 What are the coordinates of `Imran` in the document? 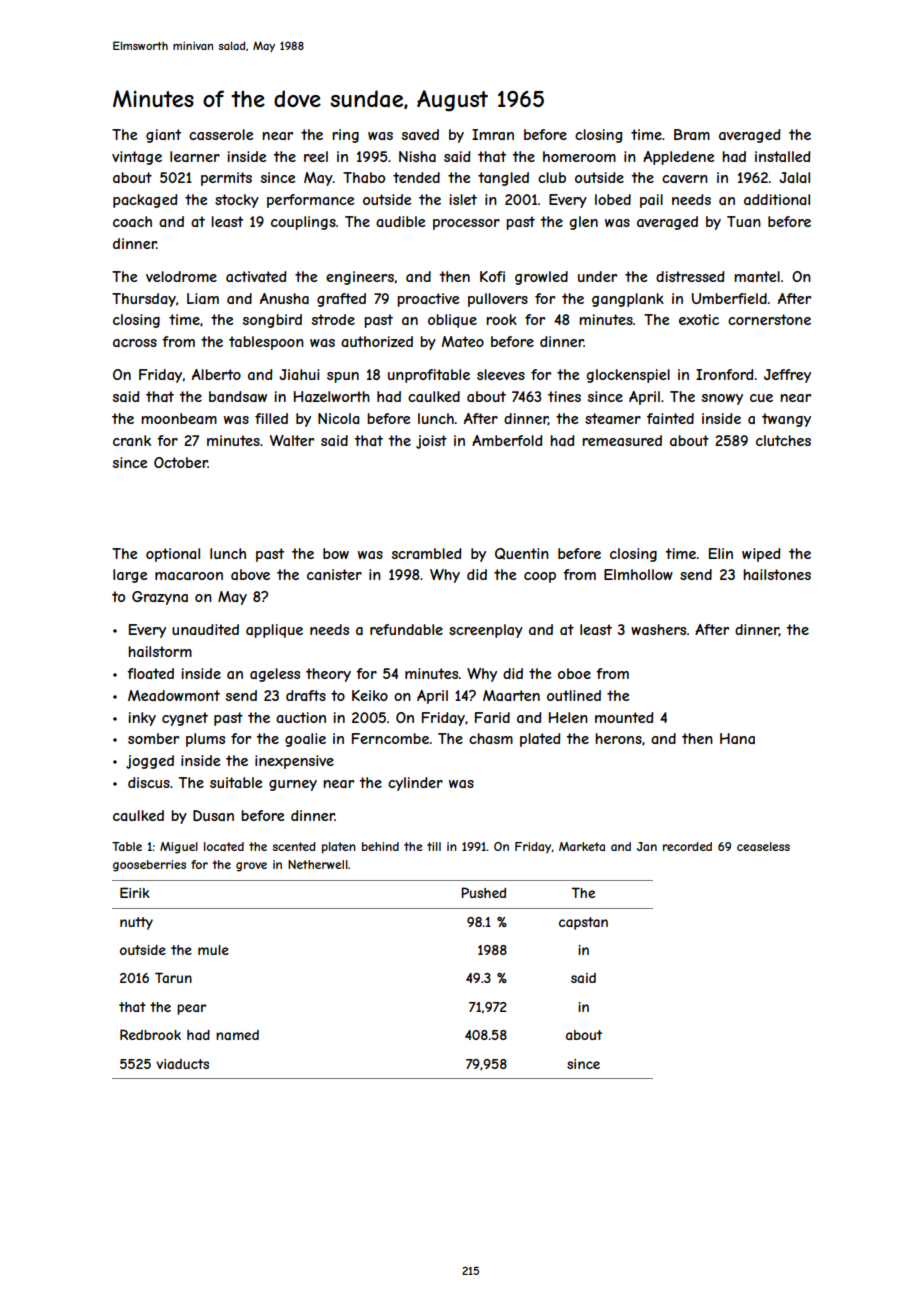 It's located at (493, 134).
